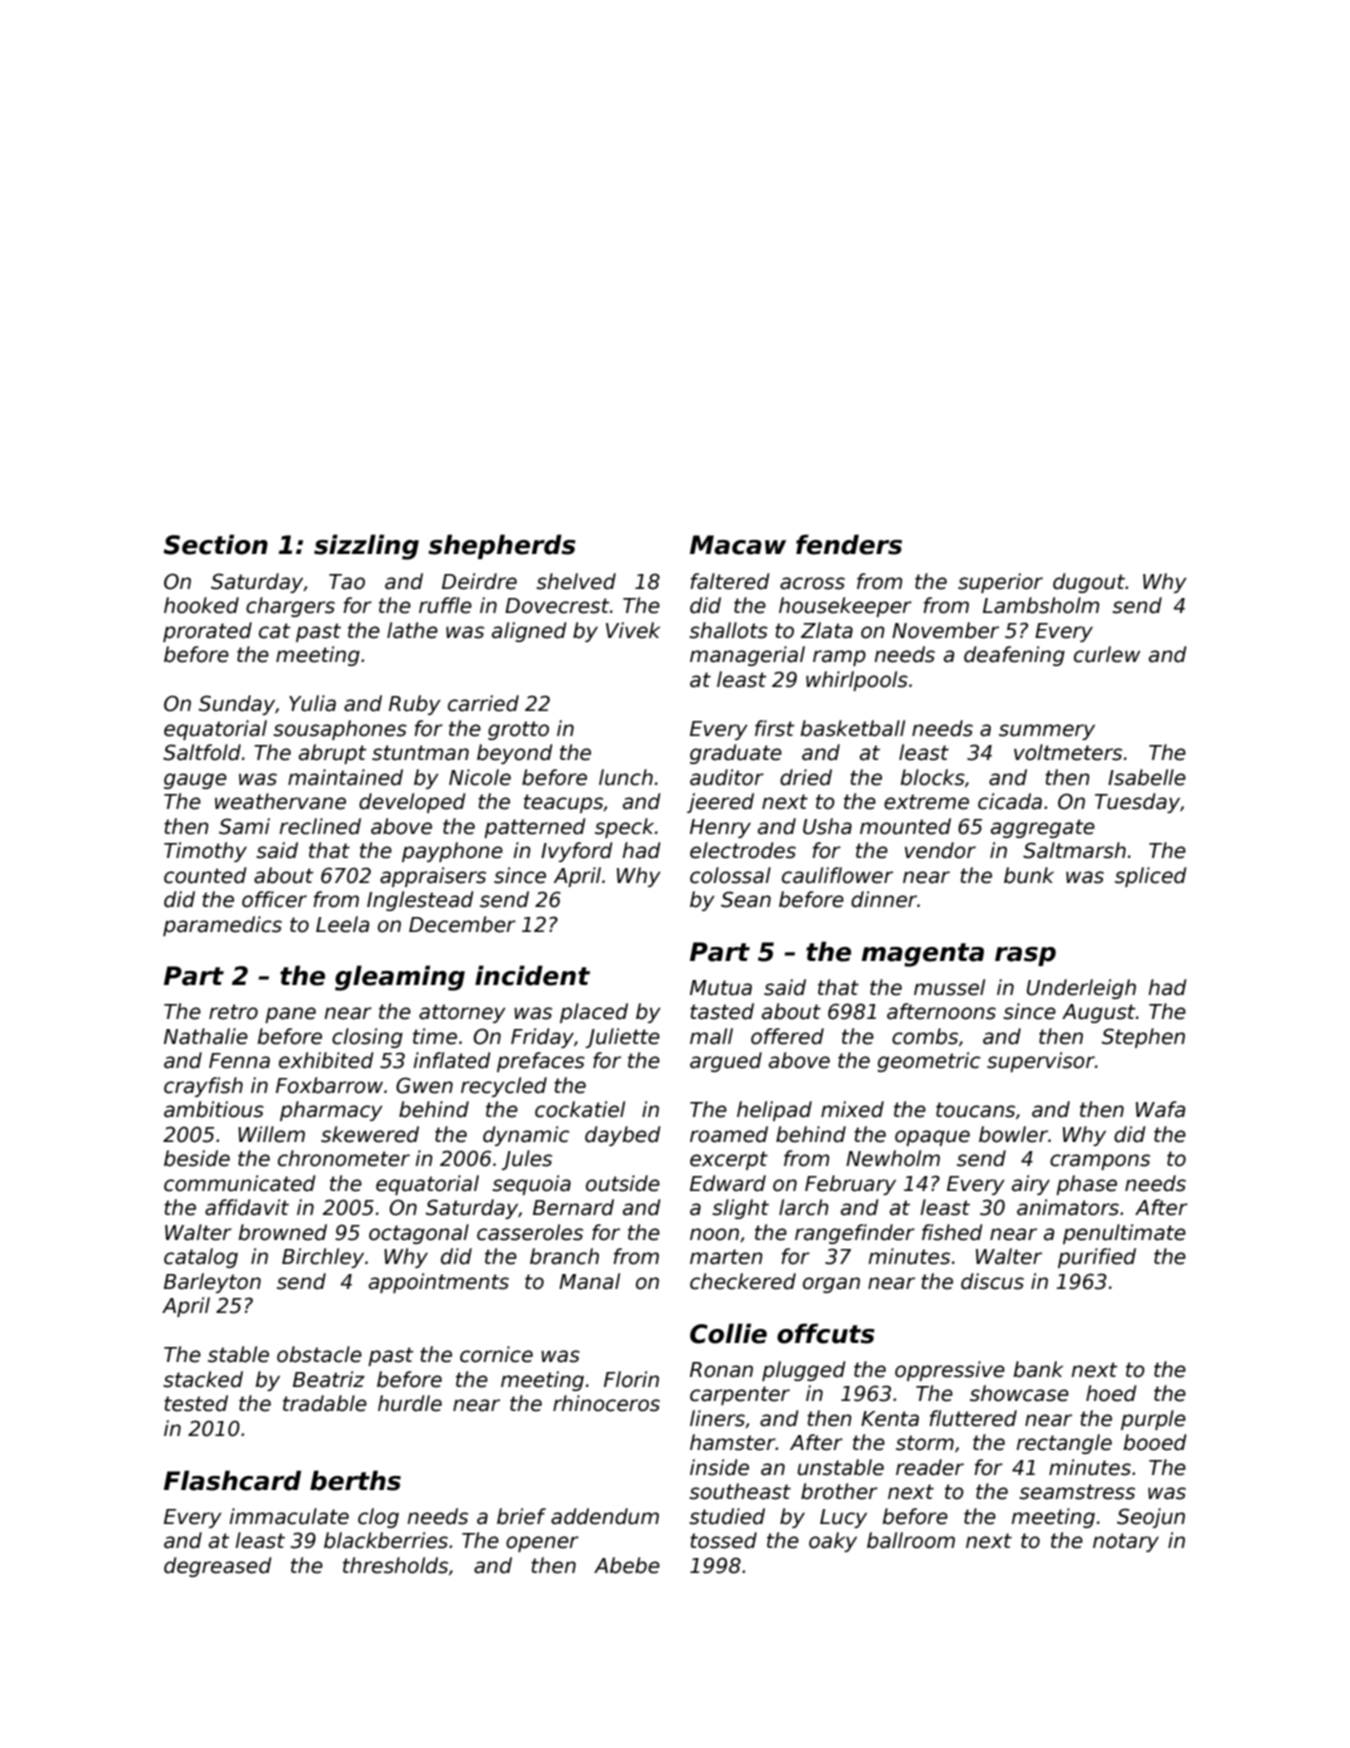 This screenshot has height=1748, width=1350. Describe the element at coordinates (1089, 583) in the screenshot. I see `dugout` at that location.
